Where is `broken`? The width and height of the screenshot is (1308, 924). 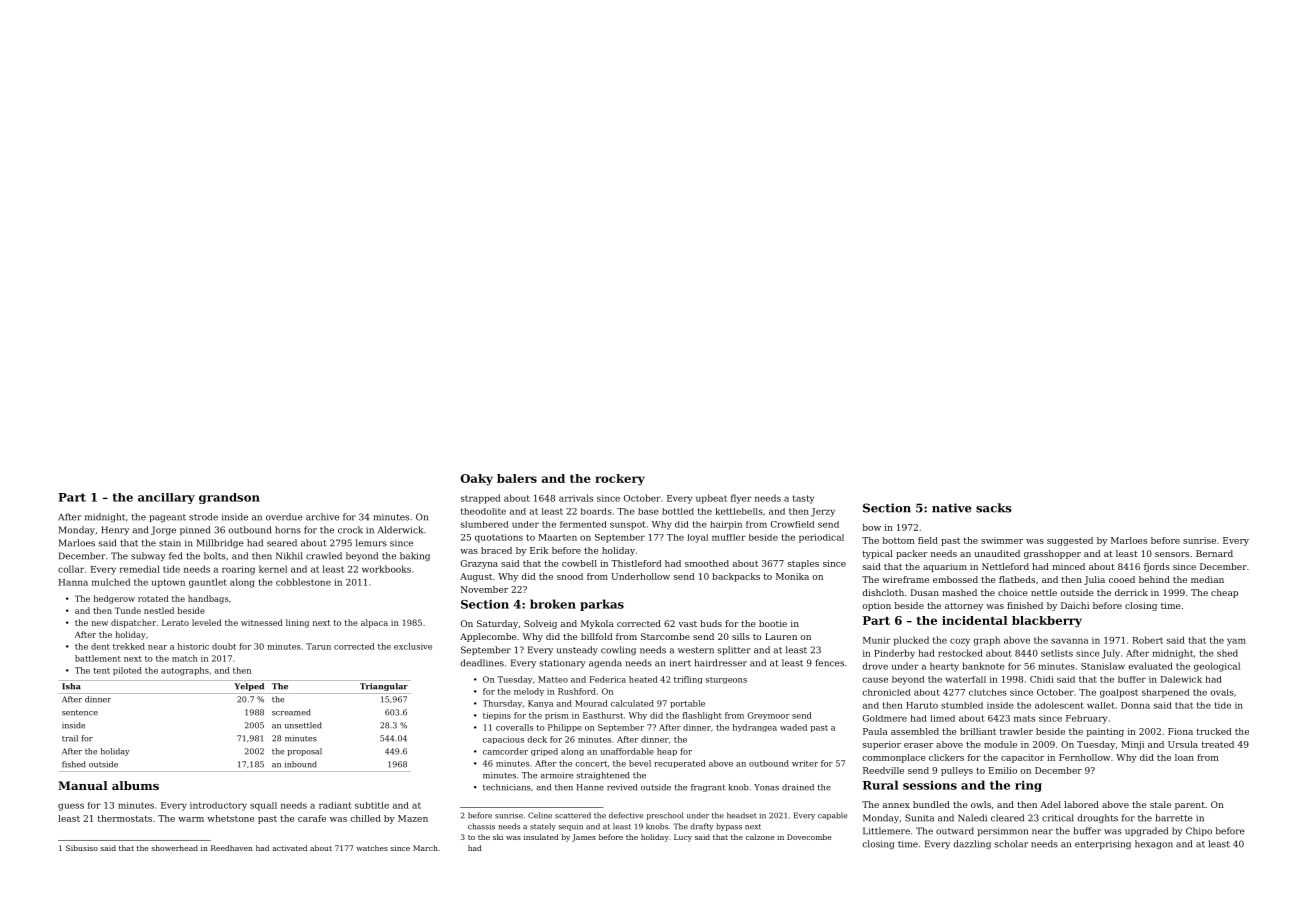 broken is located at coordinates (553, 604).
